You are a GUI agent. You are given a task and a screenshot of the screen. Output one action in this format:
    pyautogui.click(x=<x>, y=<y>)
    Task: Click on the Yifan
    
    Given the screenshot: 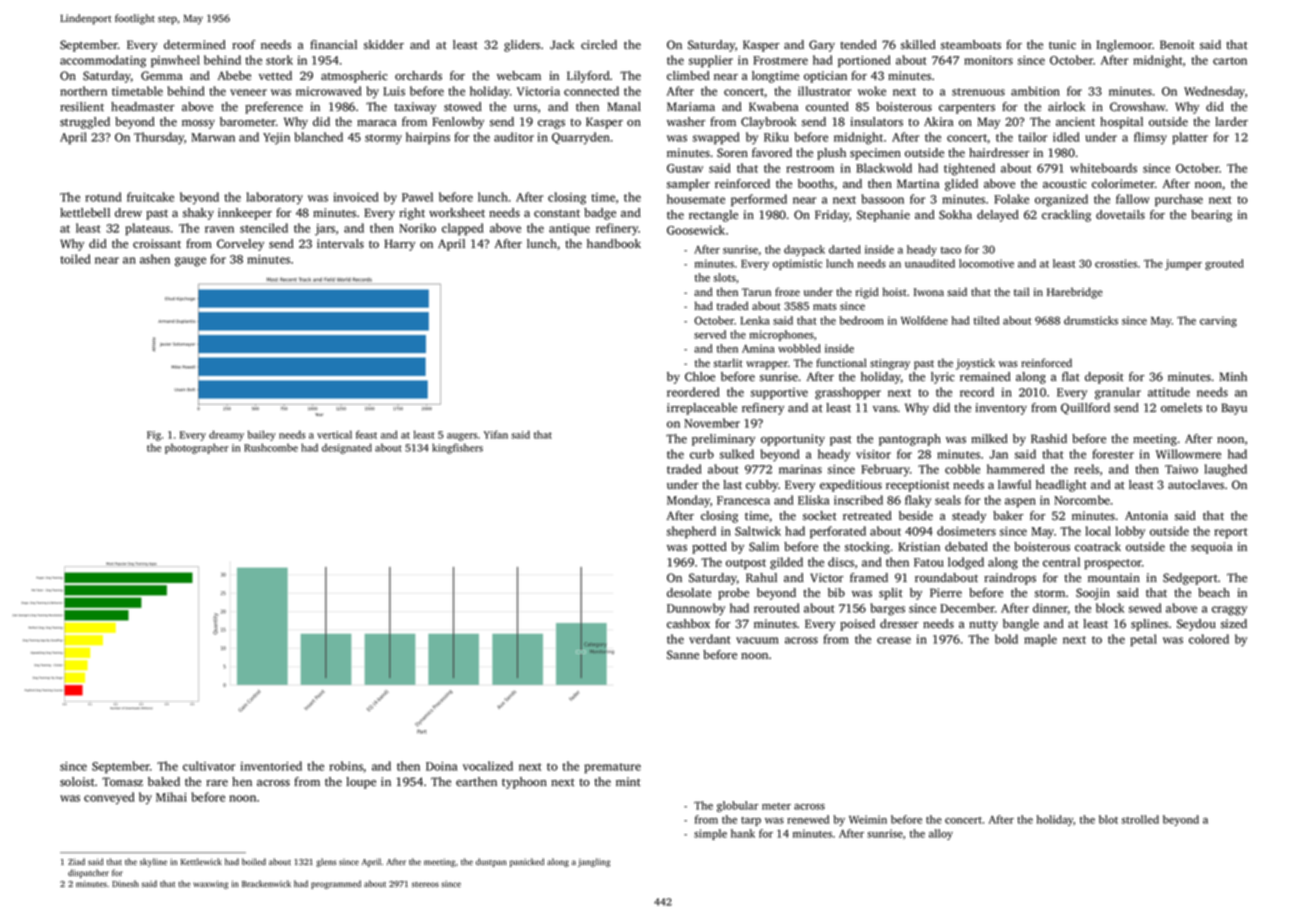 What is the action you would take?
    pyautogui.click(x=496, y=434)
